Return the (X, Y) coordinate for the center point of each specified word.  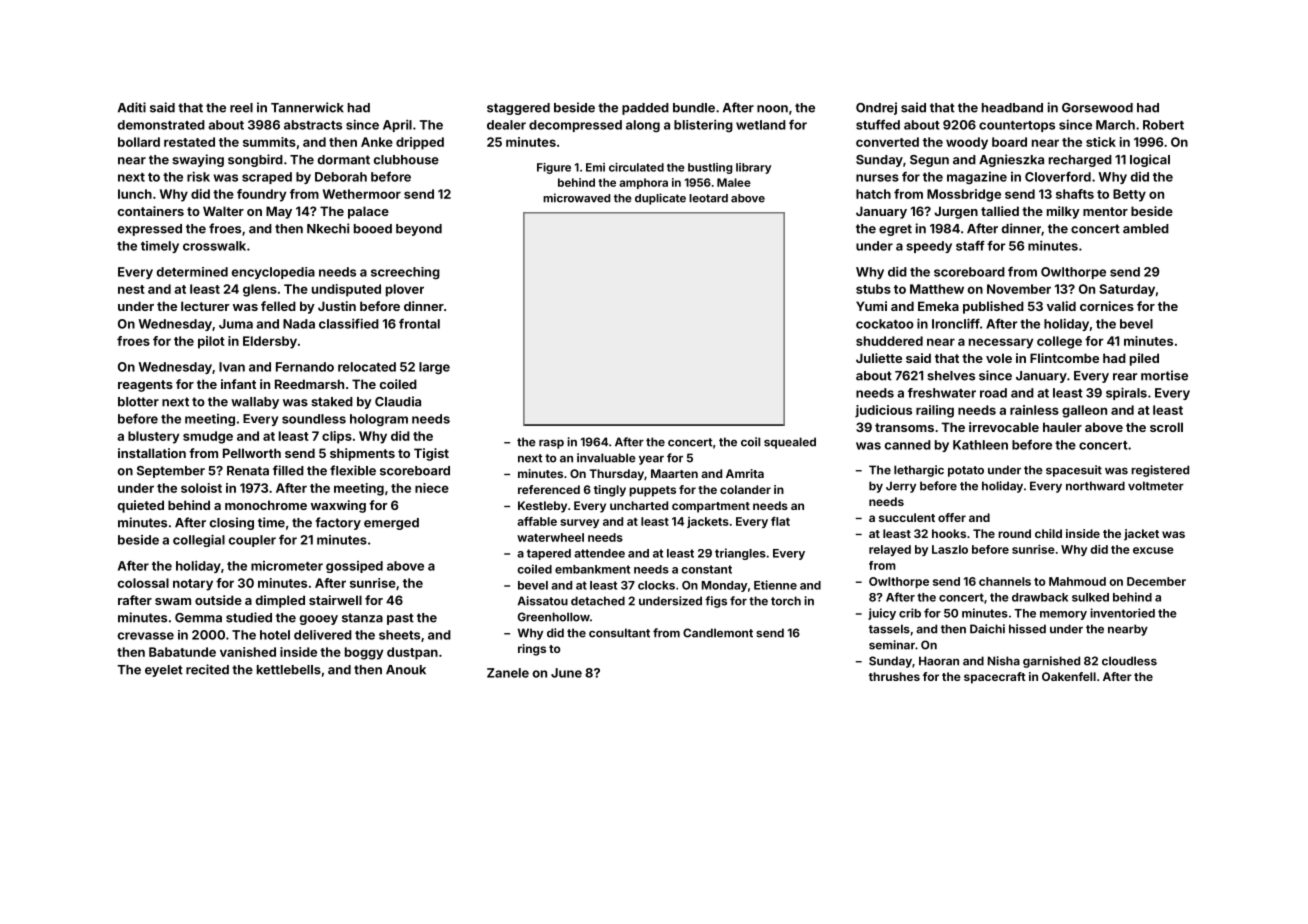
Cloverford (1058, 177)
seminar (892, 645)
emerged (391, 524)
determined (192, 272)
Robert (1163, 125)
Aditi (132, 107)
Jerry (901, 487)
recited (207, 669)
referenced (549, 489)
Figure (554, 168)
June (566, 673)
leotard (708, 198)
